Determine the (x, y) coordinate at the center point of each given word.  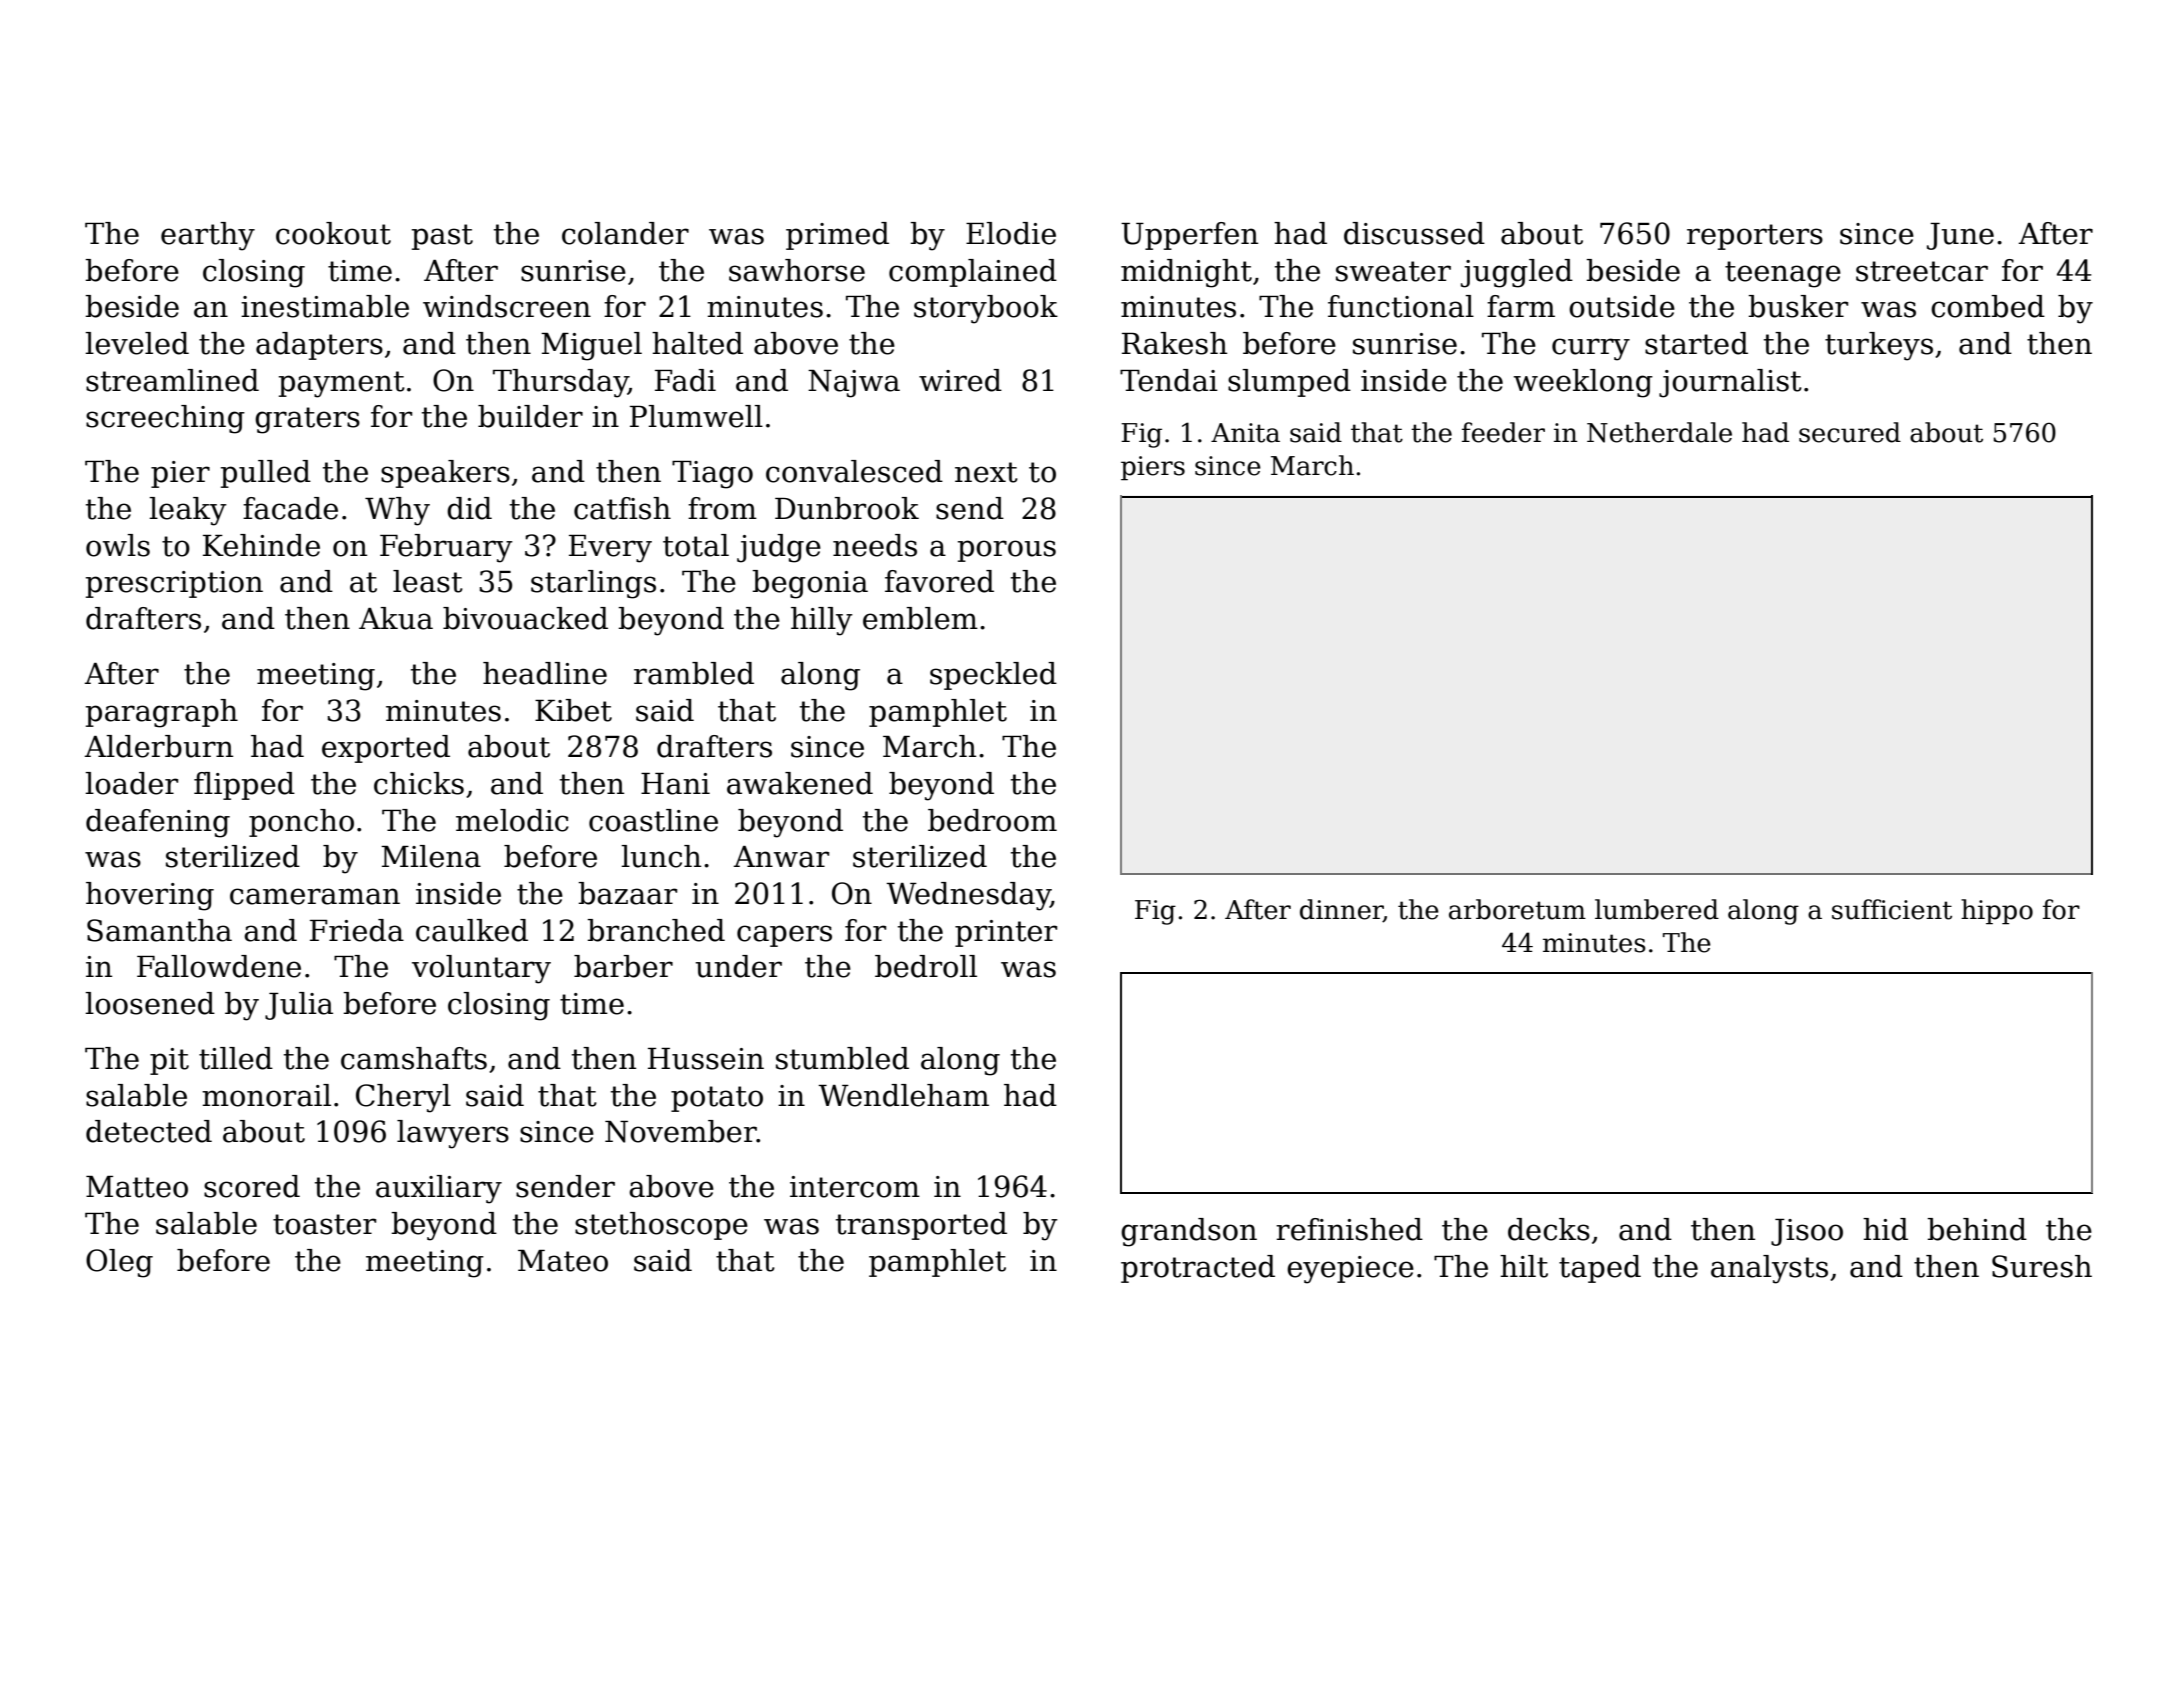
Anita (1245, 433)
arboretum (1517, 909)
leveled (137, 343)
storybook (986, 309)
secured (1850, 432)
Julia (299, 1006)
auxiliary (439, 1189)
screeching (165, 419)
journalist (1730, 383)
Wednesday (968, 896)
